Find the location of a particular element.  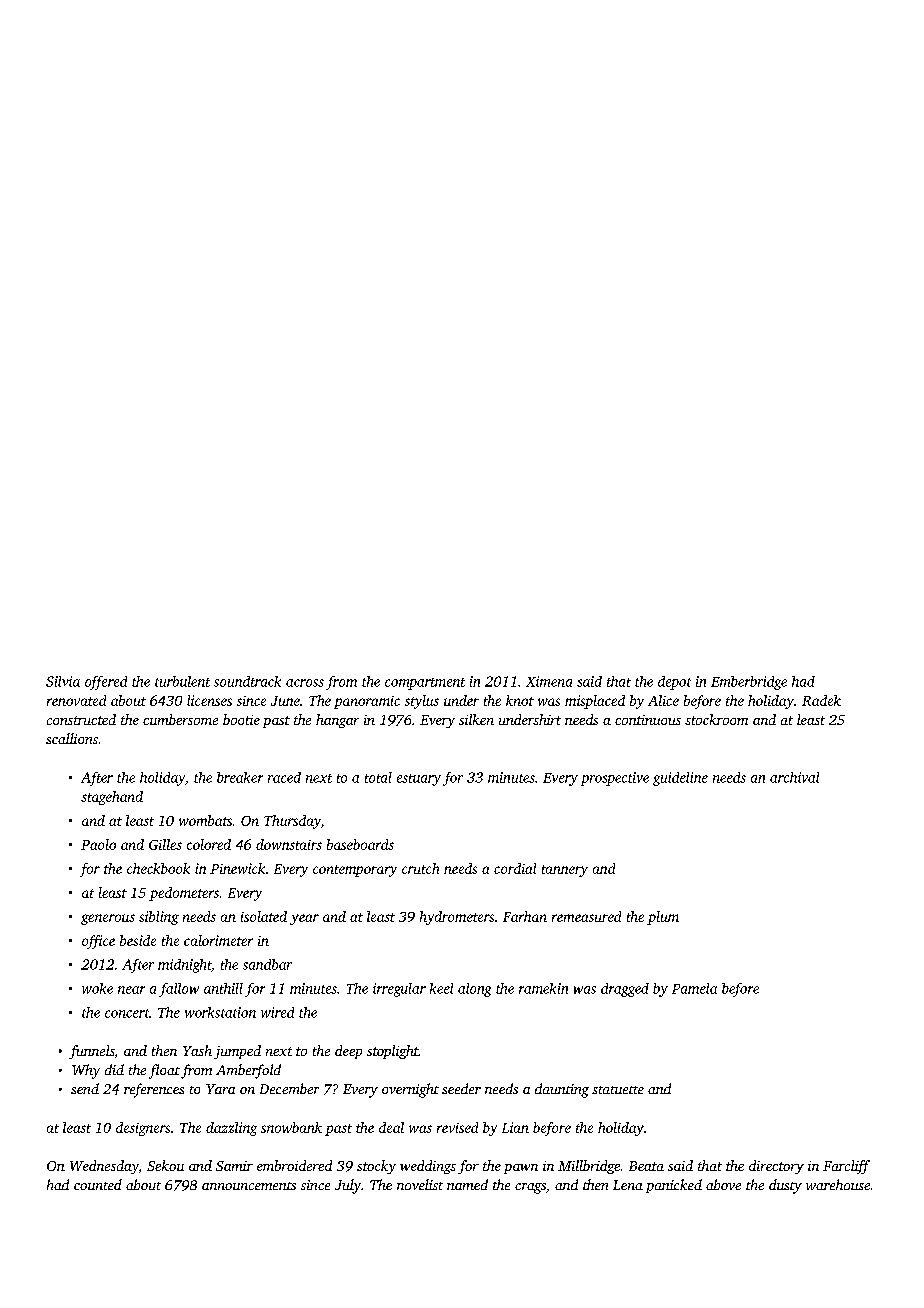

funnels is located at coordinates (92, 1052).
